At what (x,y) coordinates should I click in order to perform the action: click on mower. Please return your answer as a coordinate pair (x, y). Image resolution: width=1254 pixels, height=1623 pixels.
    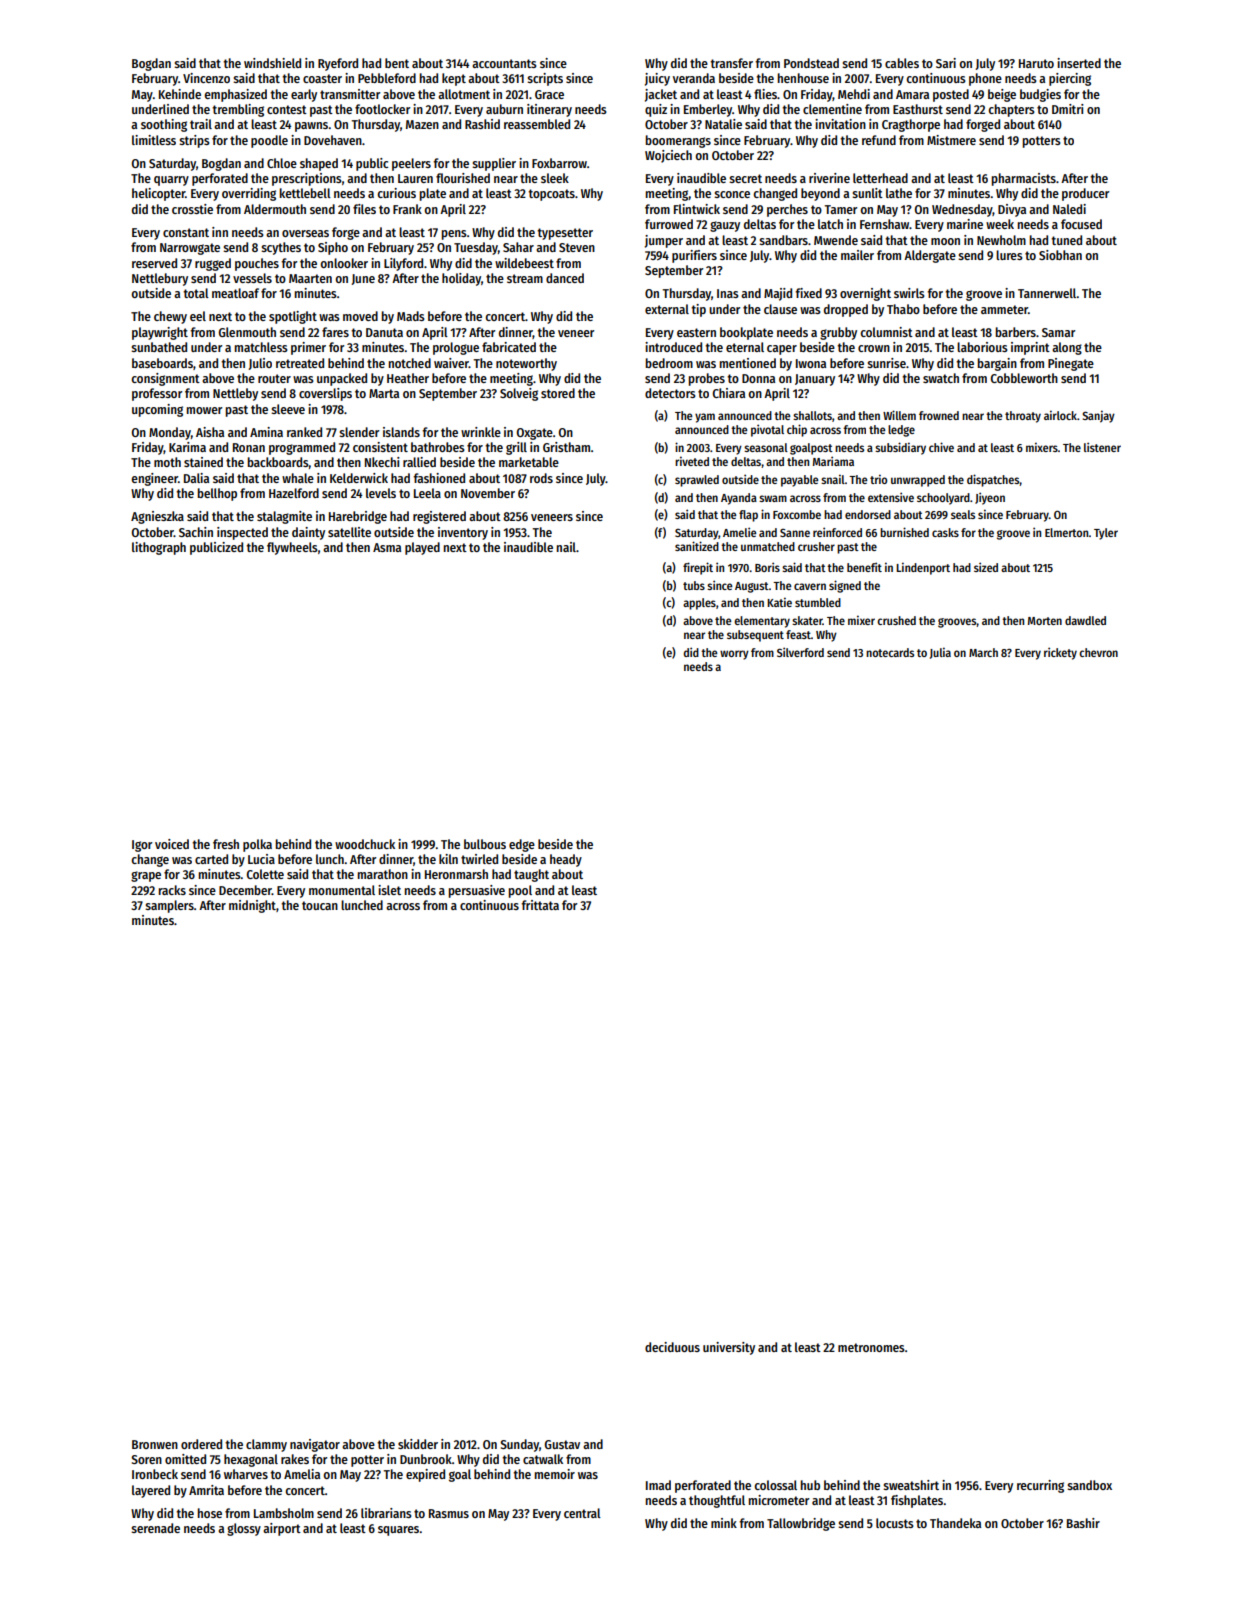
    Looking at the image, I should click on (204, 410).
